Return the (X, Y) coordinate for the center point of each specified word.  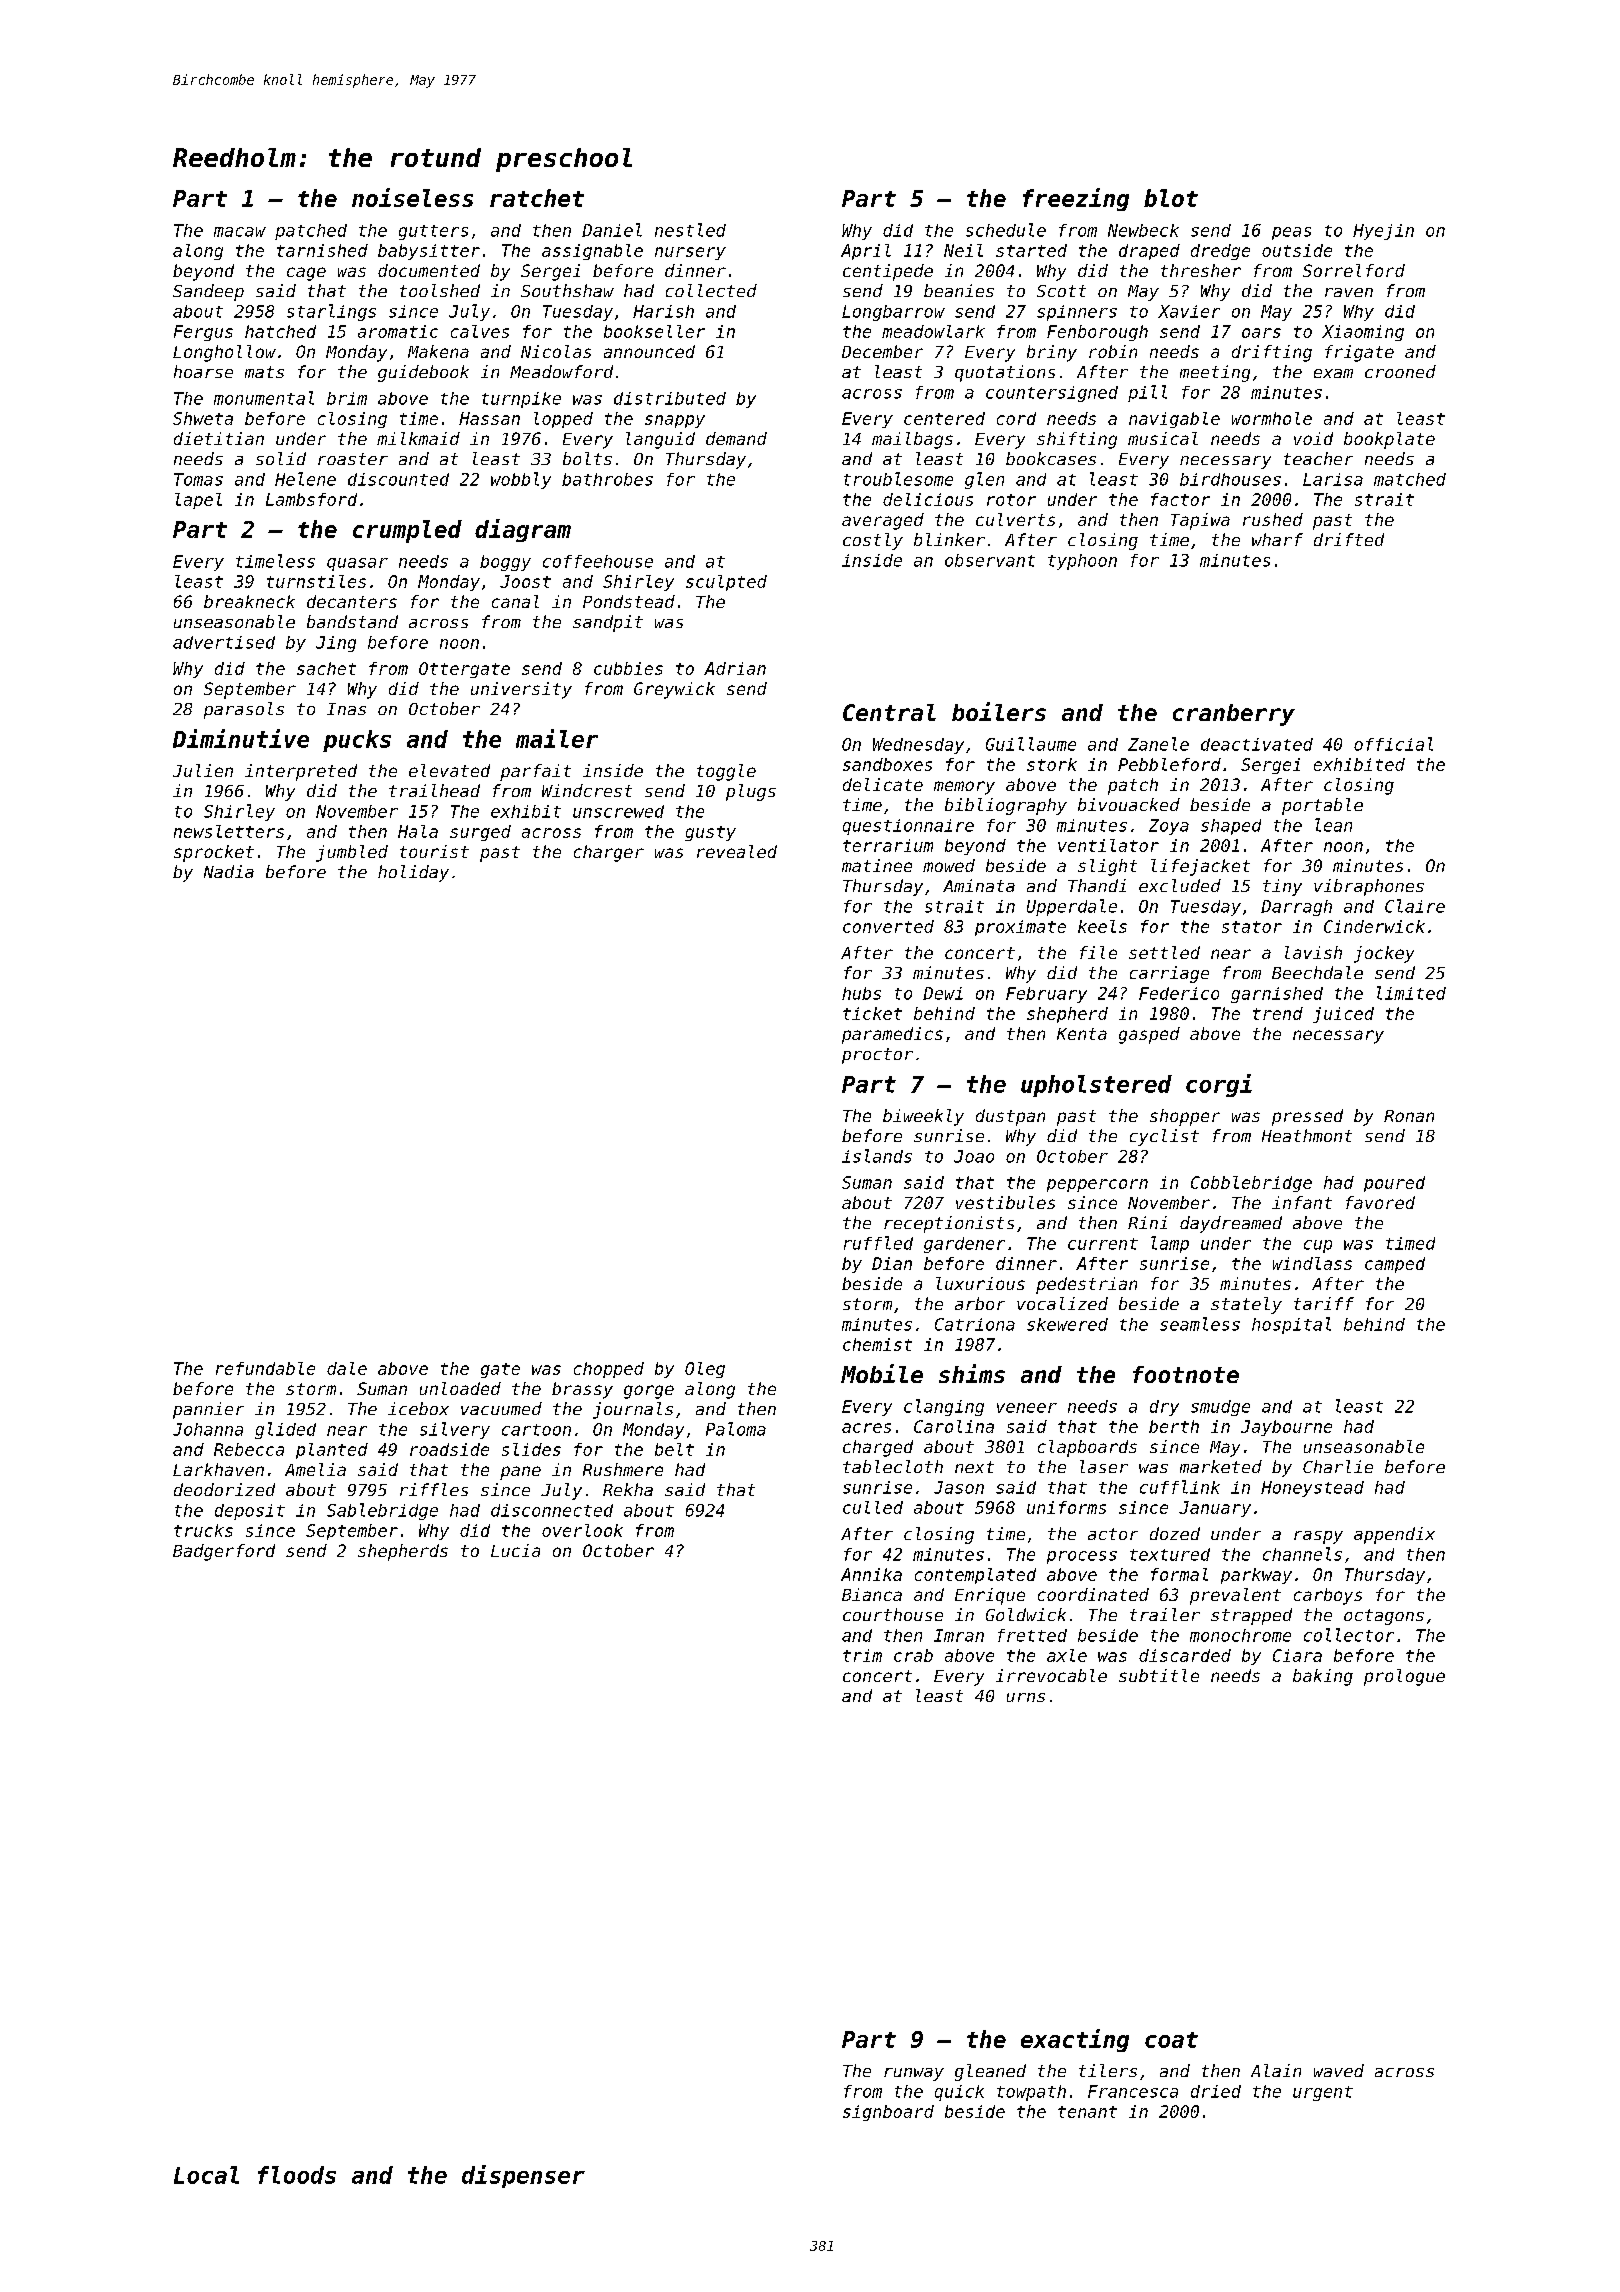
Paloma (736, 1429)
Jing (336, 644)
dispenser (523, 2176)
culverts (1015, 519)
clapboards (1087, 1448)
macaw (240, 232)
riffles (434, 1489)
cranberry (1234, 715)
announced (649, 351)
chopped (609, 1370)
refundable (265, 1368)
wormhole (1272, 418)
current (1103, 1244)
